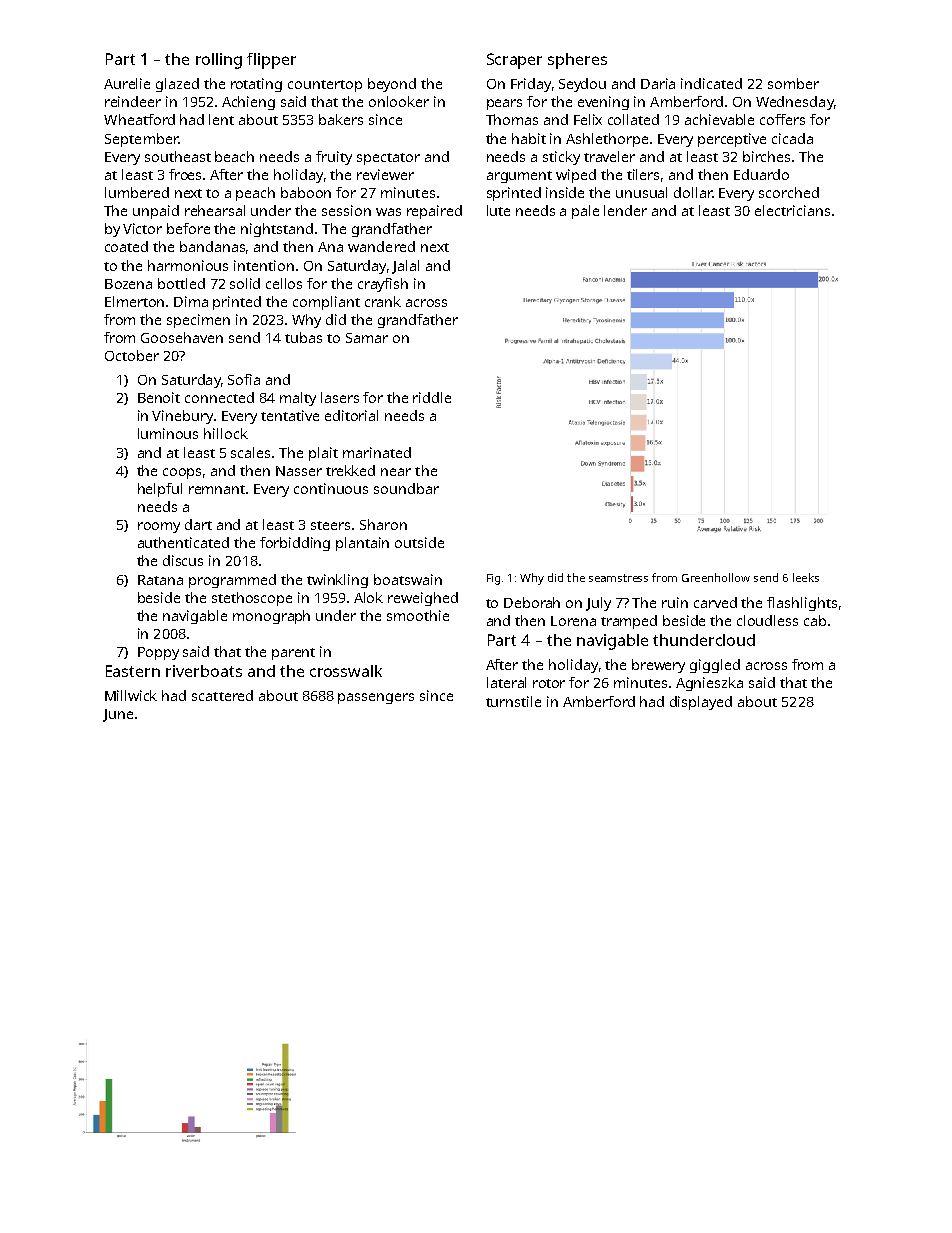 Image resolution: width=952 pixels, height=1233 pixels. I want to click on specimen, so click(198, 321).
